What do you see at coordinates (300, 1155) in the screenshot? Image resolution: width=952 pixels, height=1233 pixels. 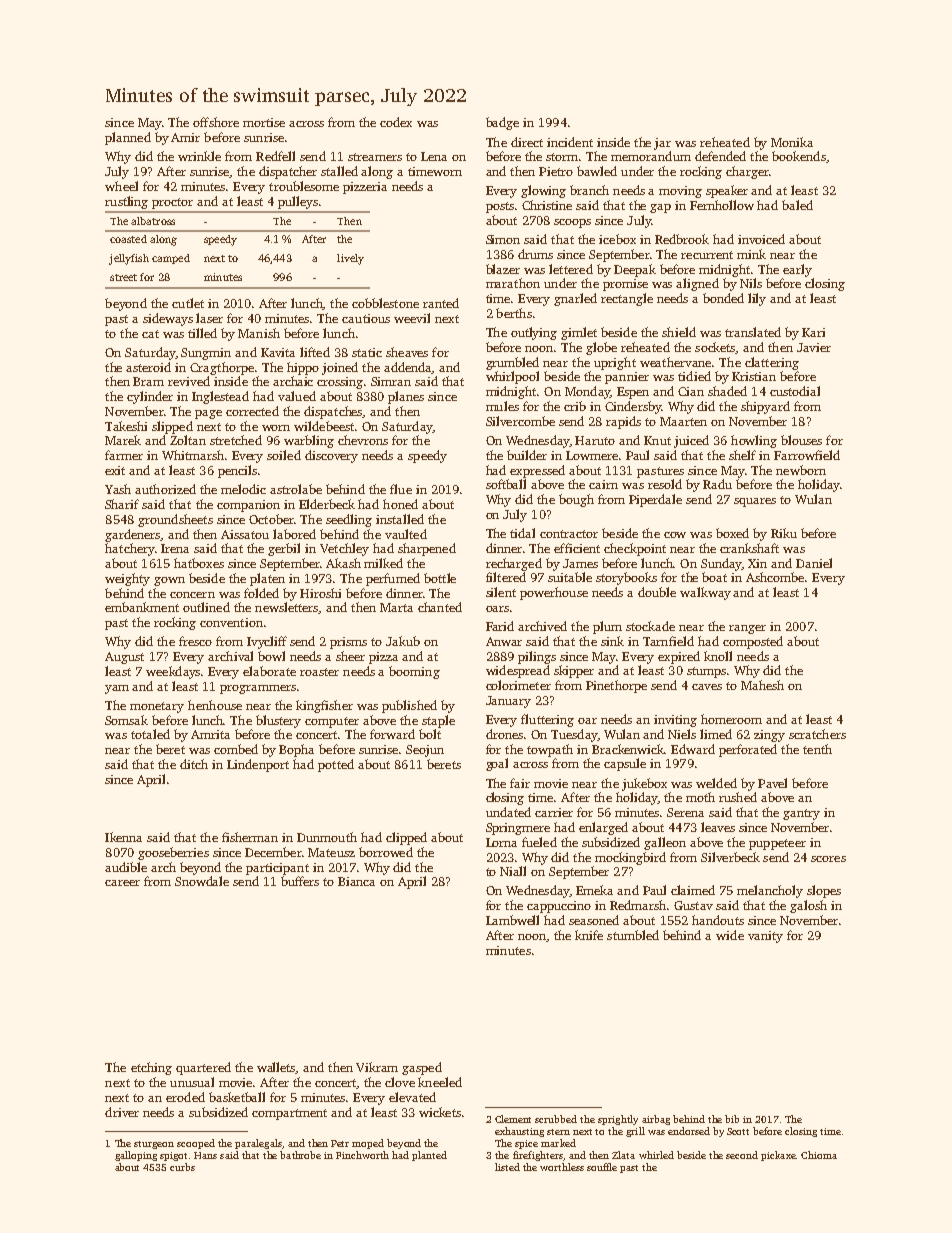 I see `bathrobe` at bounding box center [300, 1155].
